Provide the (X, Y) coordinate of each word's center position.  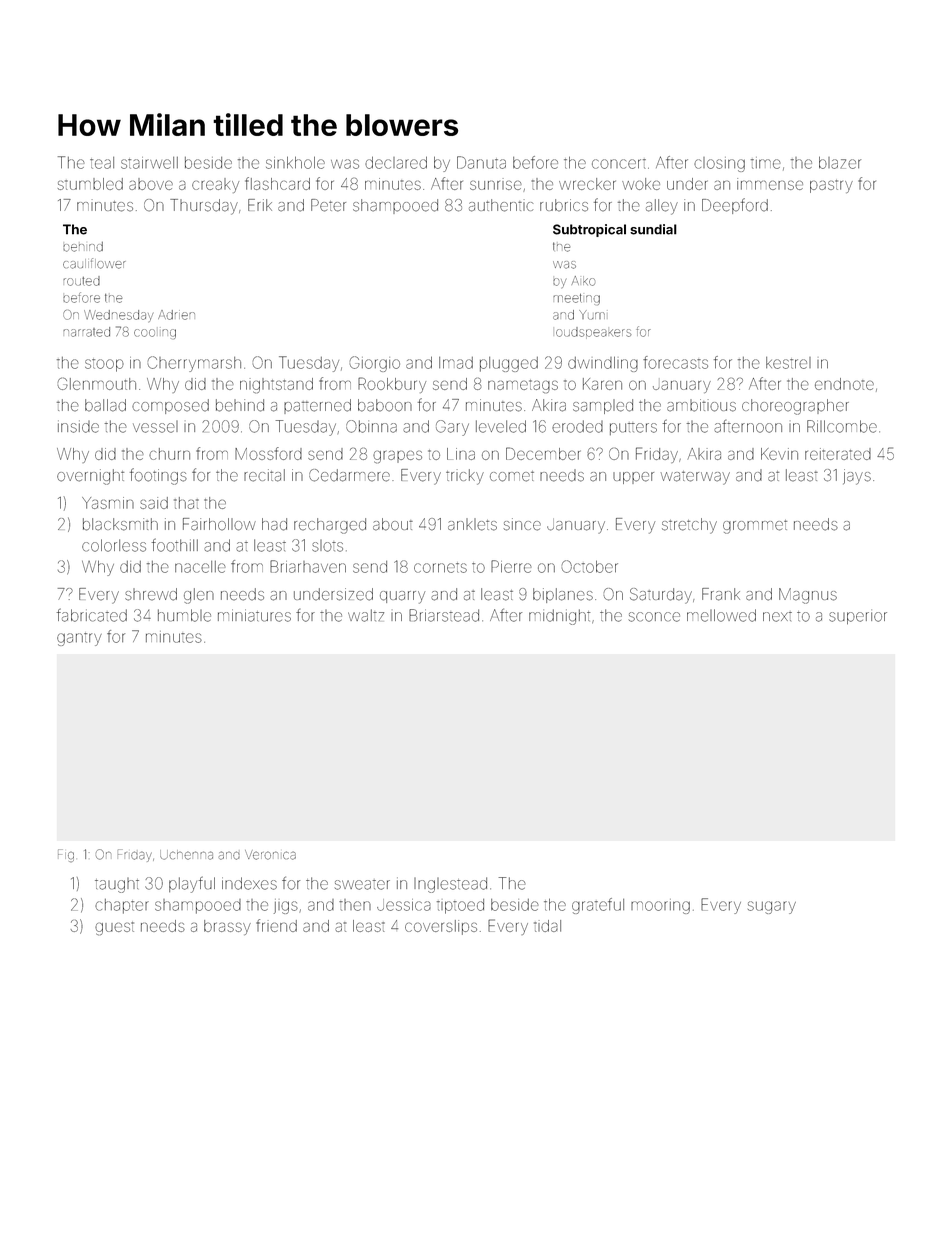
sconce (654, 617)
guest (114, 929)
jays (857, 477)
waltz (366, 615)
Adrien (176, 315)
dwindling (603, 364)
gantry (79, 639)
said (154, 503)
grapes (397, 457)
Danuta (481, 162)
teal (102, 163)
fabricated (92, 615)
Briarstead (444, 615)
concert (619, 164)
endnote (844, 384)
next (777, 617)
